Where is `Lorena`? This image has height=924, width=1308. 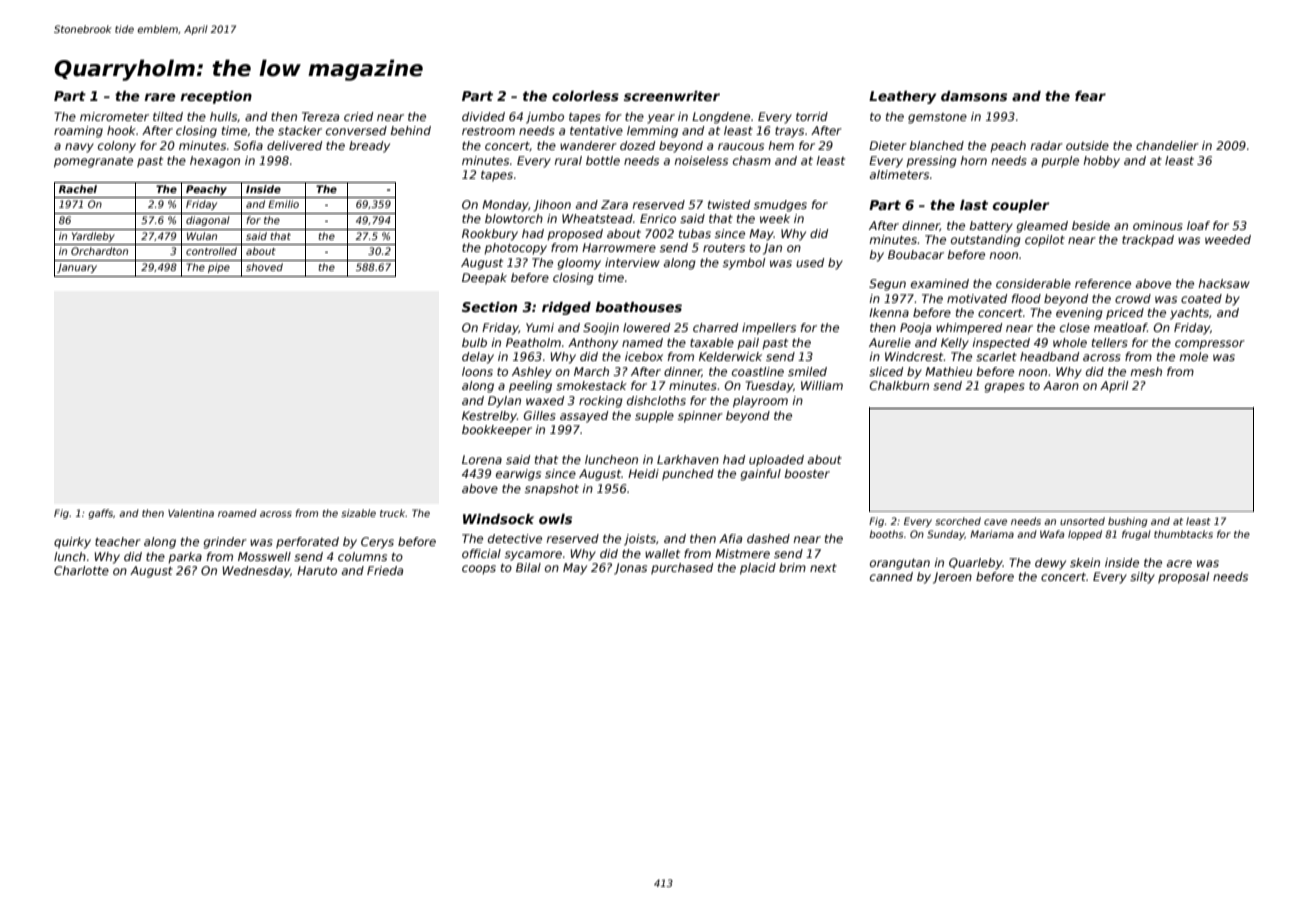 Lorena is located at coordinates (482, 459).
